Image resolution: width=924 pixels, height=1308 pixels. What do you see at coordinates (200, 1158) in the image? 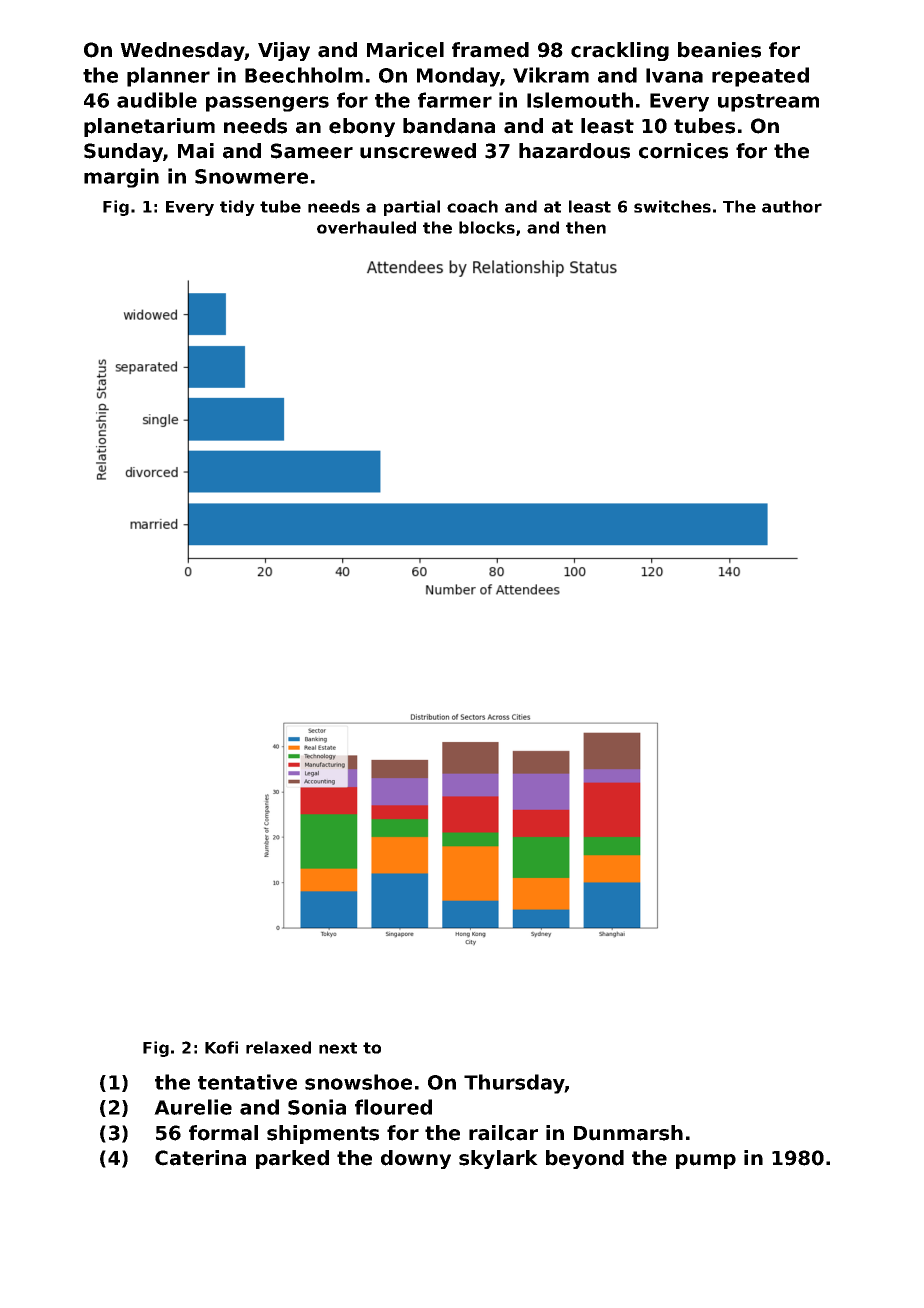
I see `Caterina` at bounding box center [200, 1158].
